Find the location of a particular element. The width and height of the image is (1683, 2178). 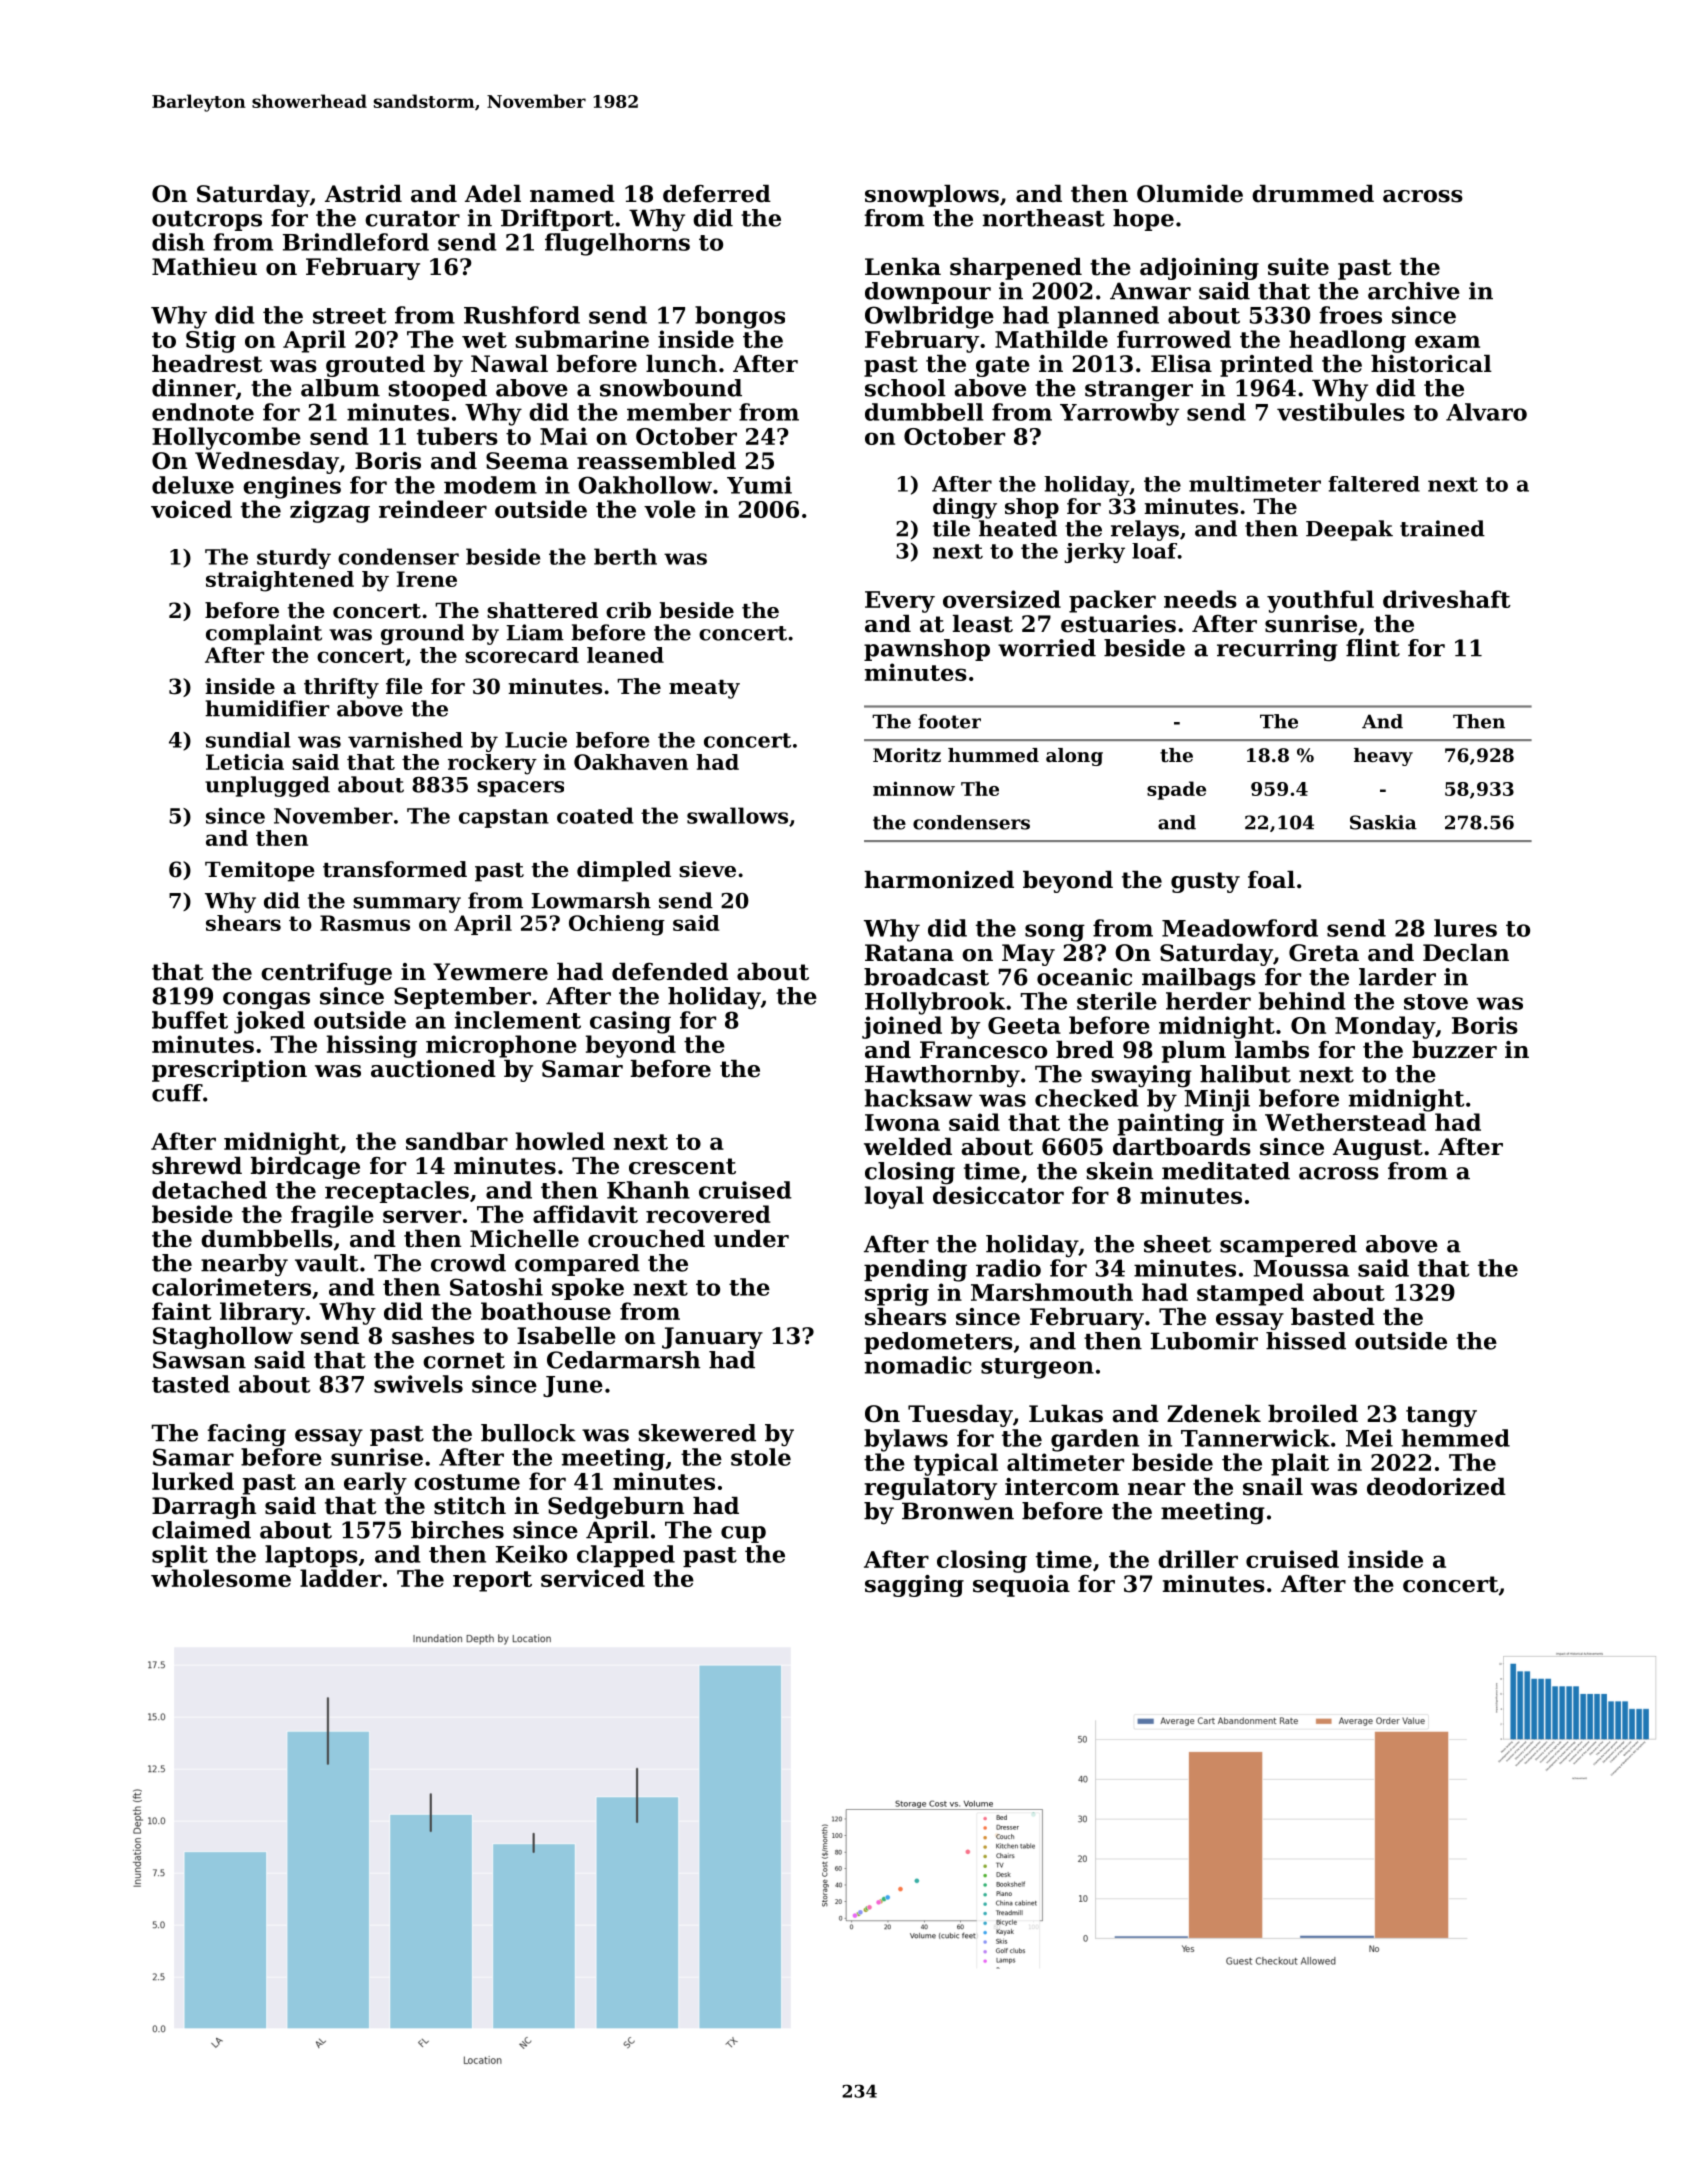

worried is located at coordinates (1047, 648).
